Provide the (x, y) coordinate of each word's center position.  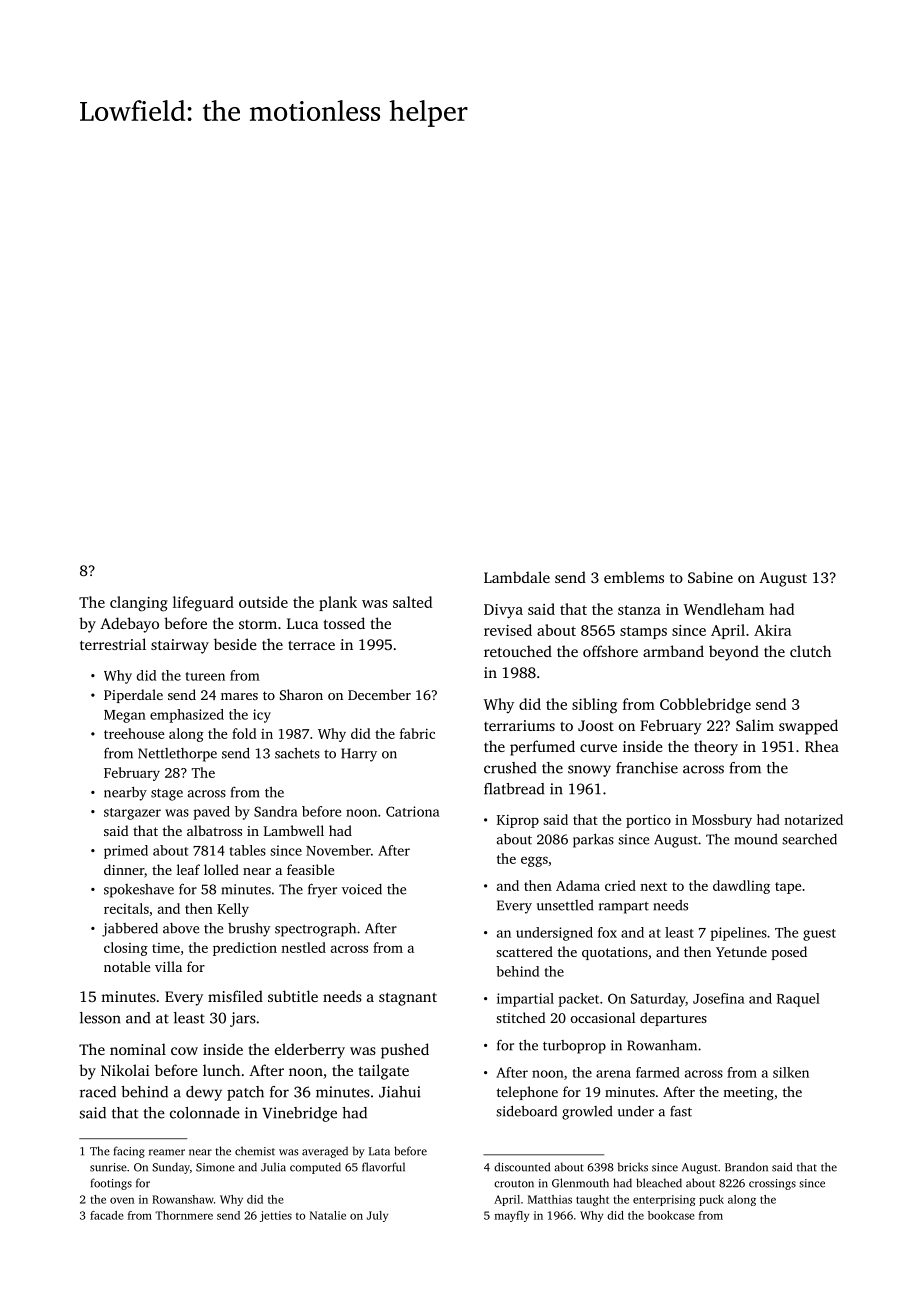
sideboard (526, 1111)
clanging (139, 604)
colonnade (205, 1113)
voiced (362, 889)
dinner (124, 869)
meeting (748, 1093)
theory (716, 748)
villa (168, 966)
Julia (273, 1167)
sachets (297, 753)
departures (673, 1019)
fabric (417, 733)
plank (338, 603)
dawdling (741, 887)
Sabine (710, 577)
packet (578, 1000)
